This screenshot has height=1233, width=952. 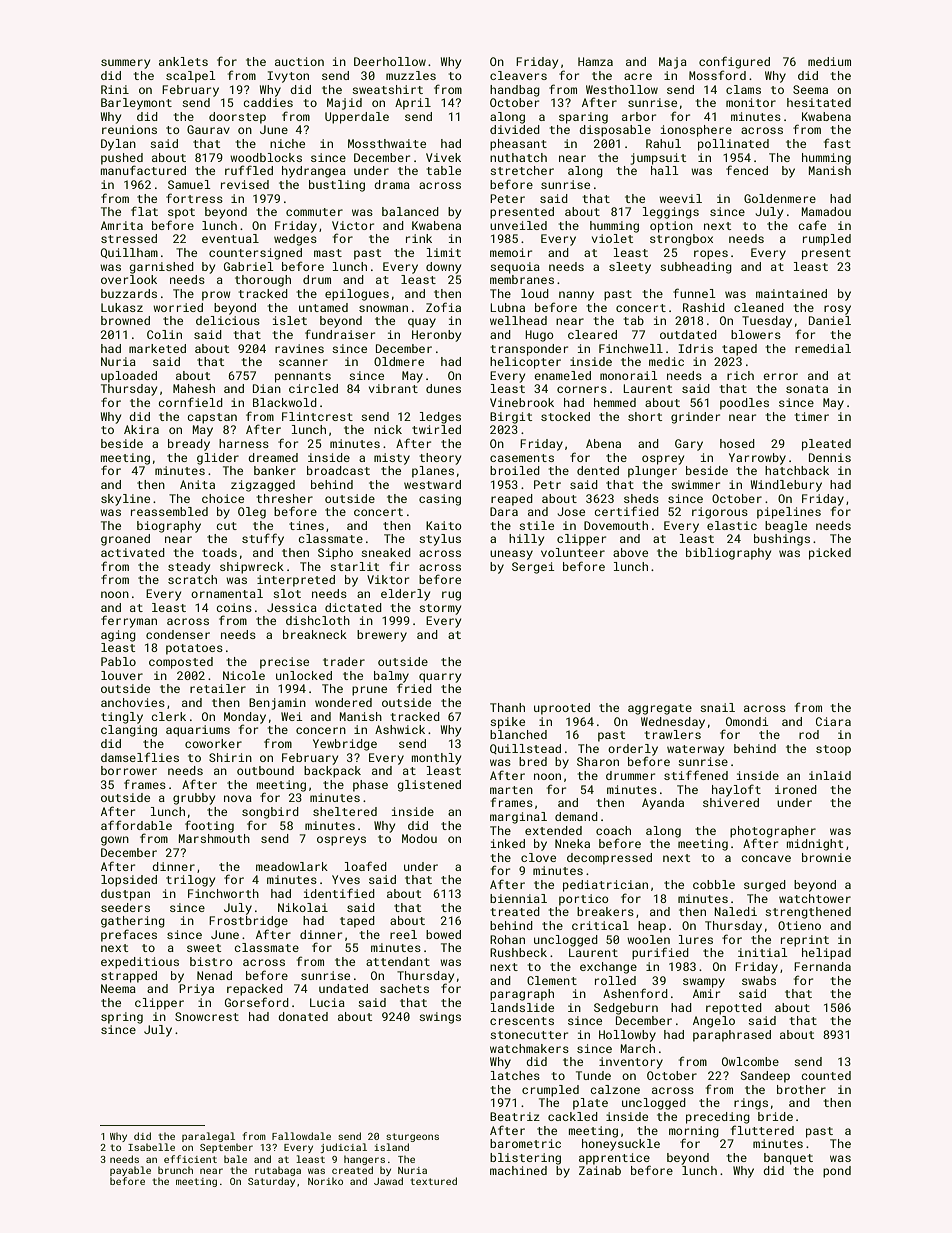 I want to click on paralegal, so click(x=208, y=1137).
